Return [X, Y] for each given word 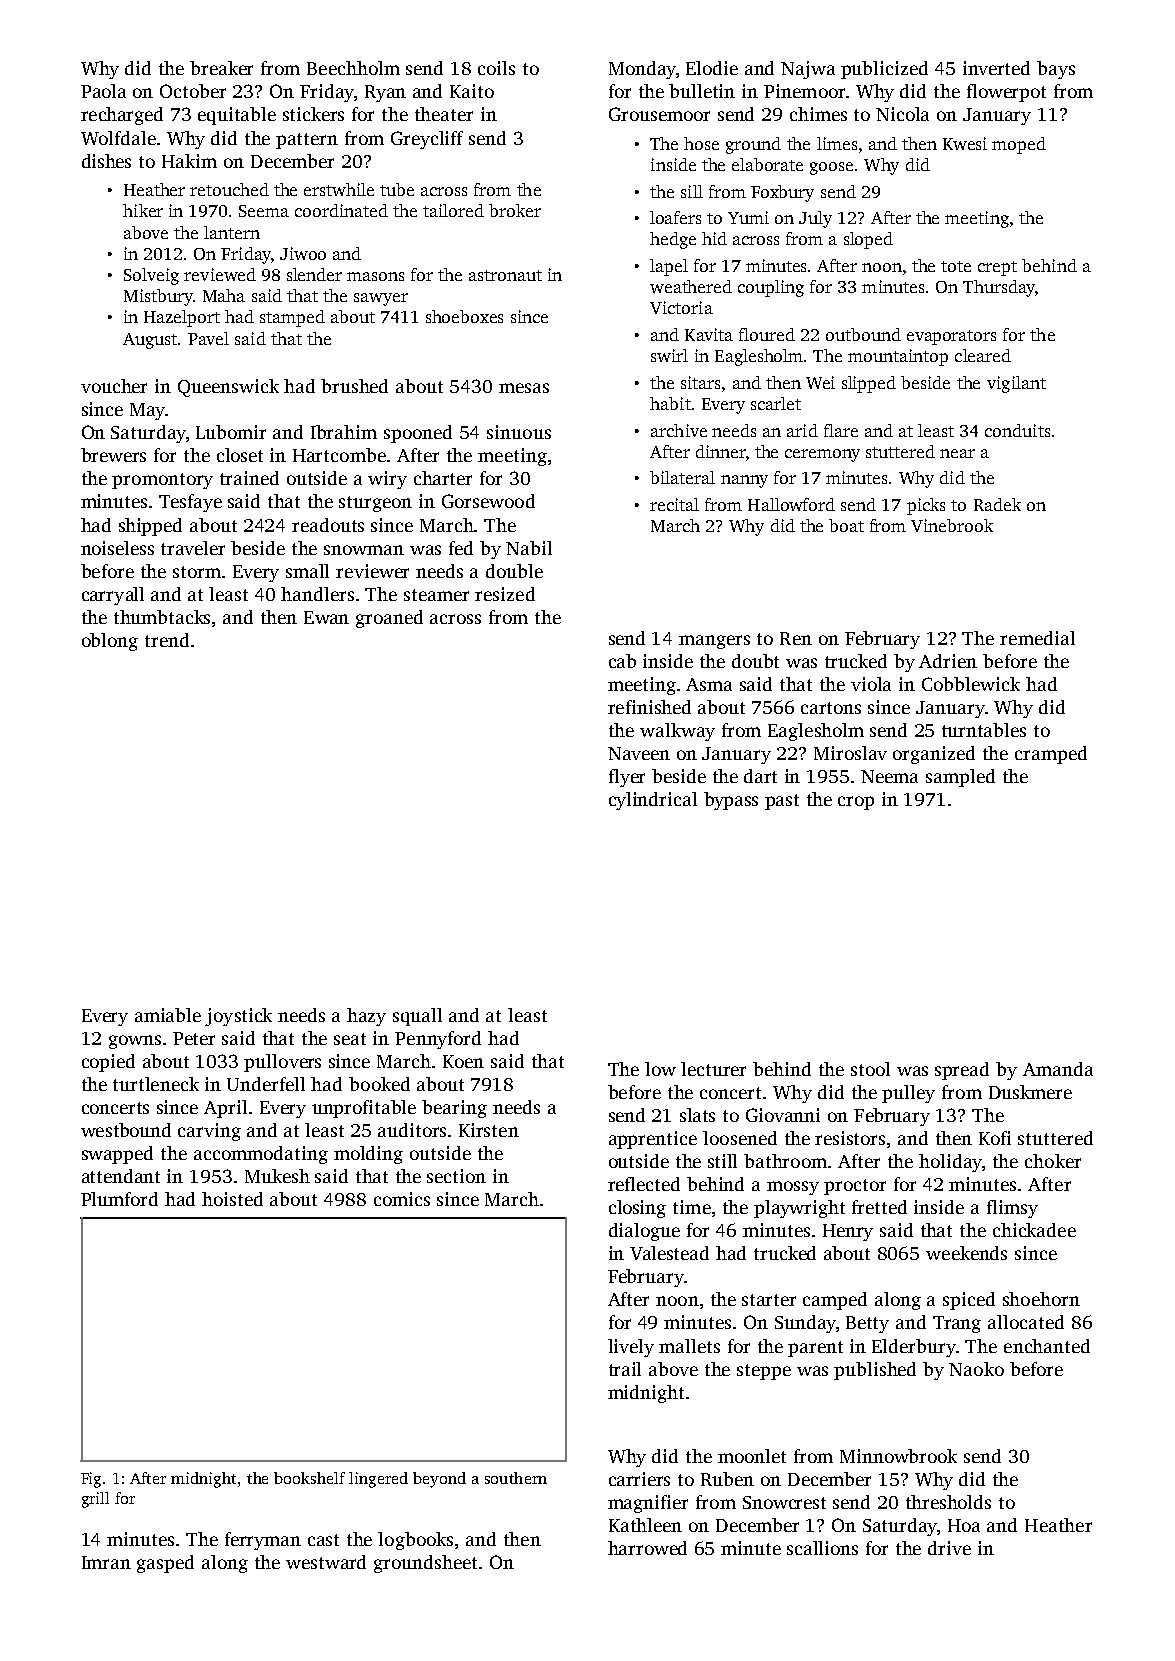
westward [326, 1562]
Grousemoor [659, 114]
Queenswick [228, 388]
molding [368, 1155]
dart [760, 776]
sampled [960, 778]
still [722, 1161]
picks [926, 506]
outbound [863, 334]
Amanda [1058, 1069]
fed [461, 548]
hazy [366, 1017]
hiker [143, 210]
